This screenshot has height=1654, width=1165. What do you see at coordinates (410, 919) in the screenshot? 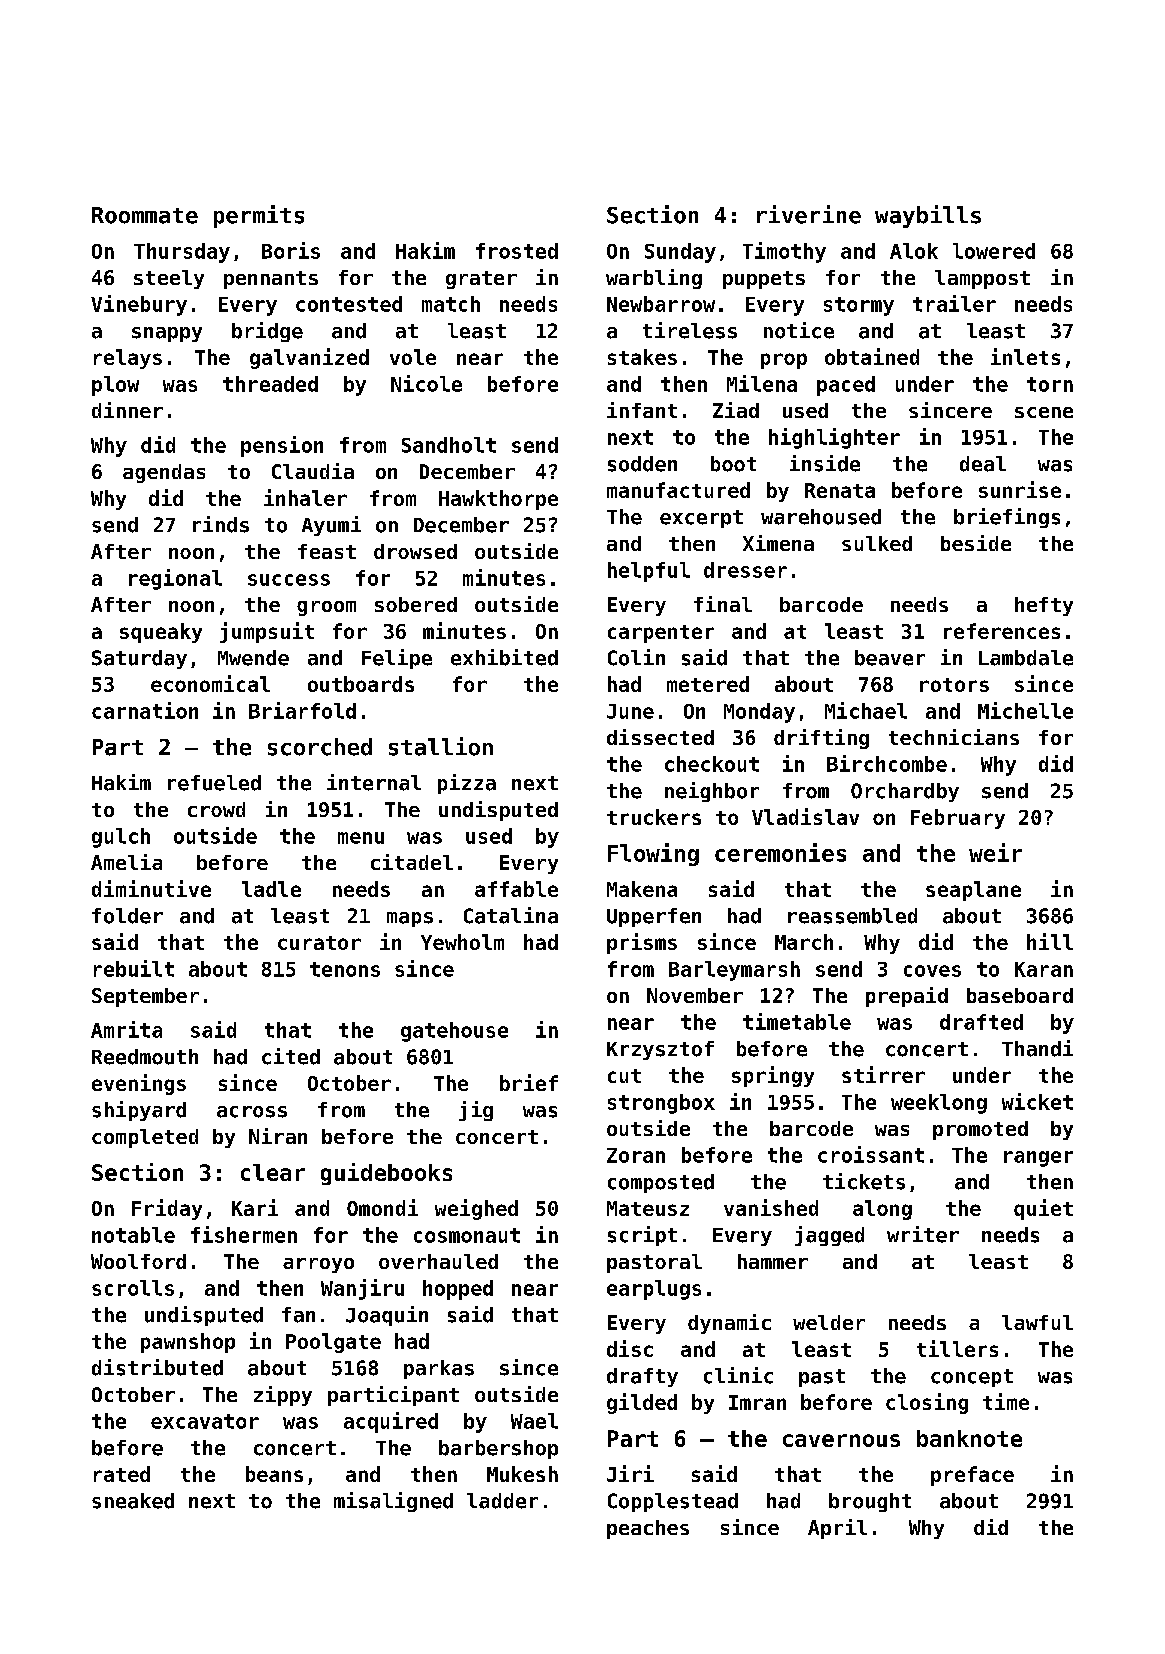
I see `maps` at bounding box center [410, 919].
